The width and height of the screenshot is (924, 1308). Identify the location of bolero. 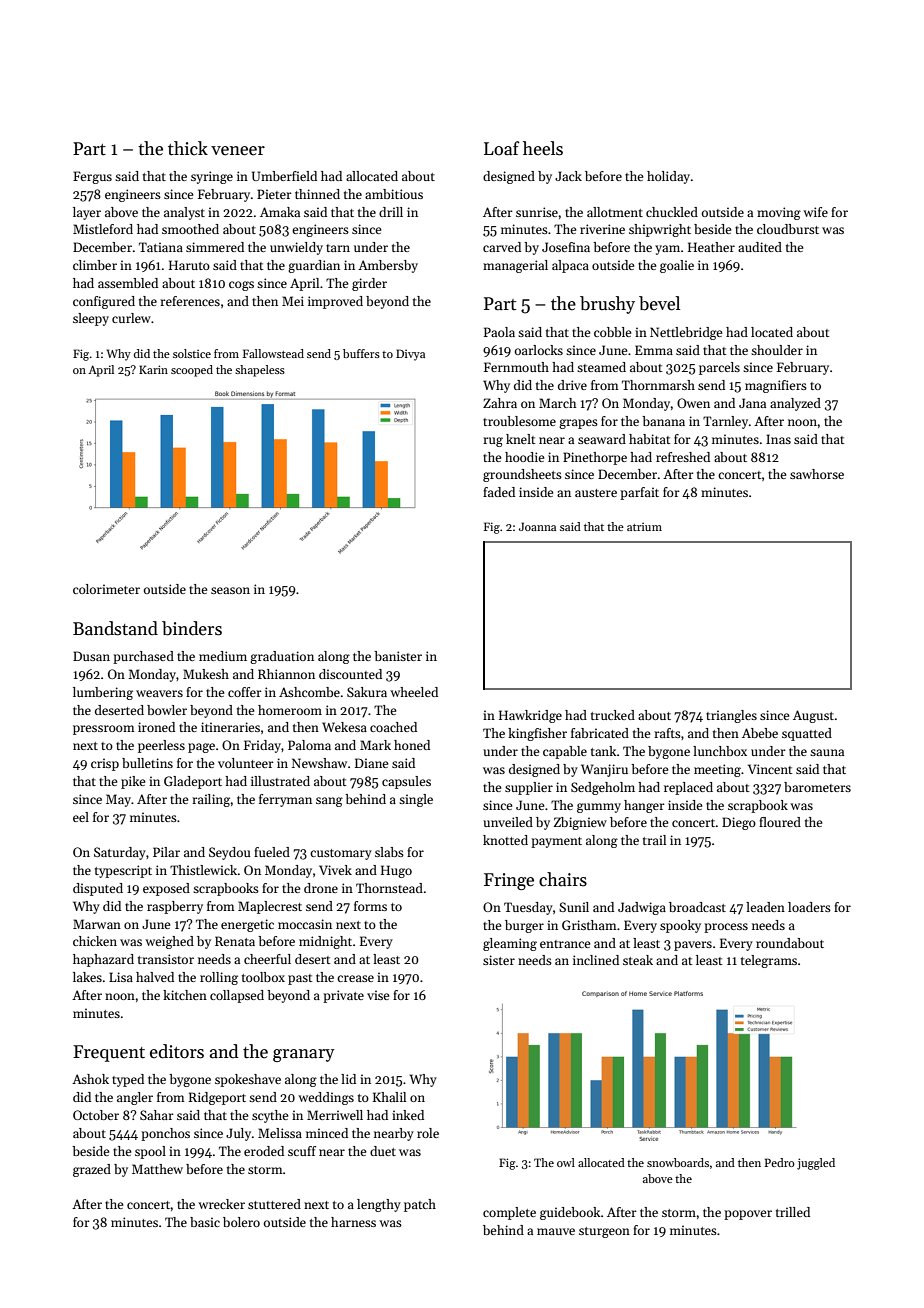
(241, 1222).
